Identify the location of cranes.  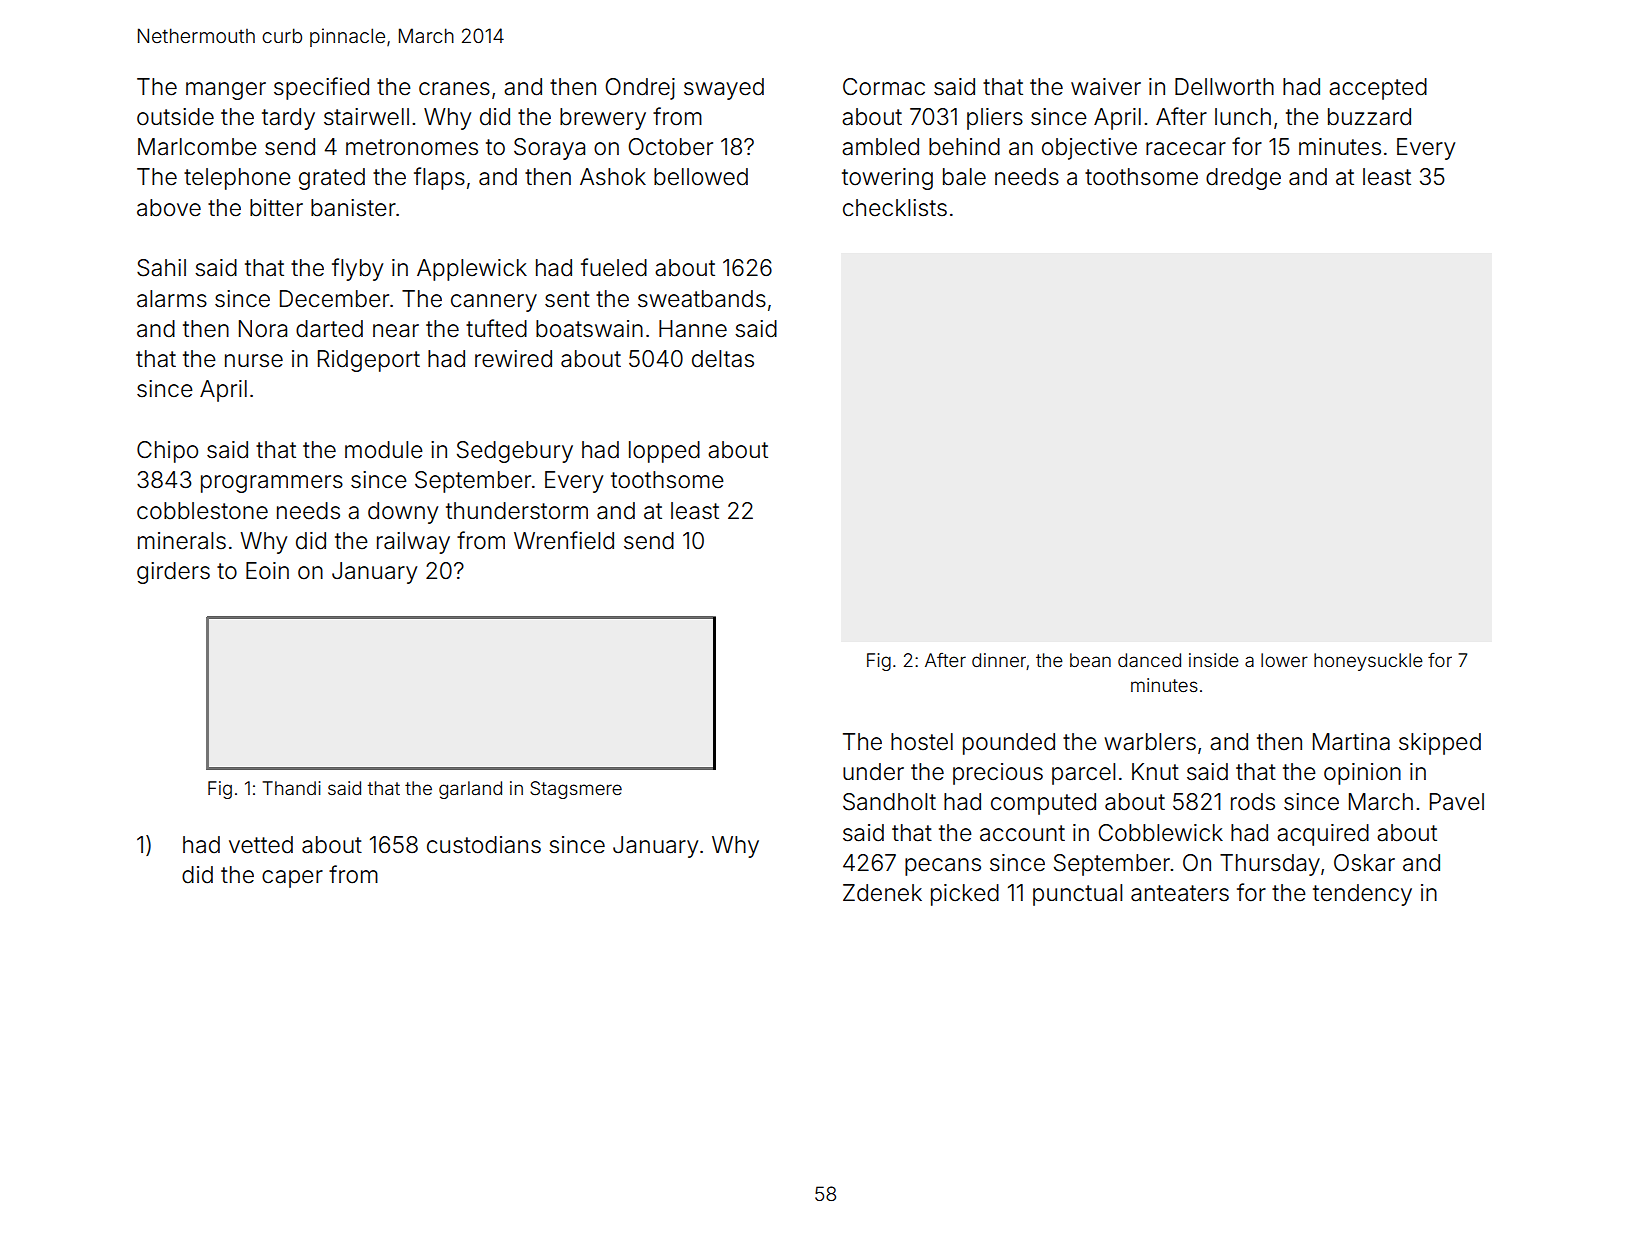
(454, 89).
